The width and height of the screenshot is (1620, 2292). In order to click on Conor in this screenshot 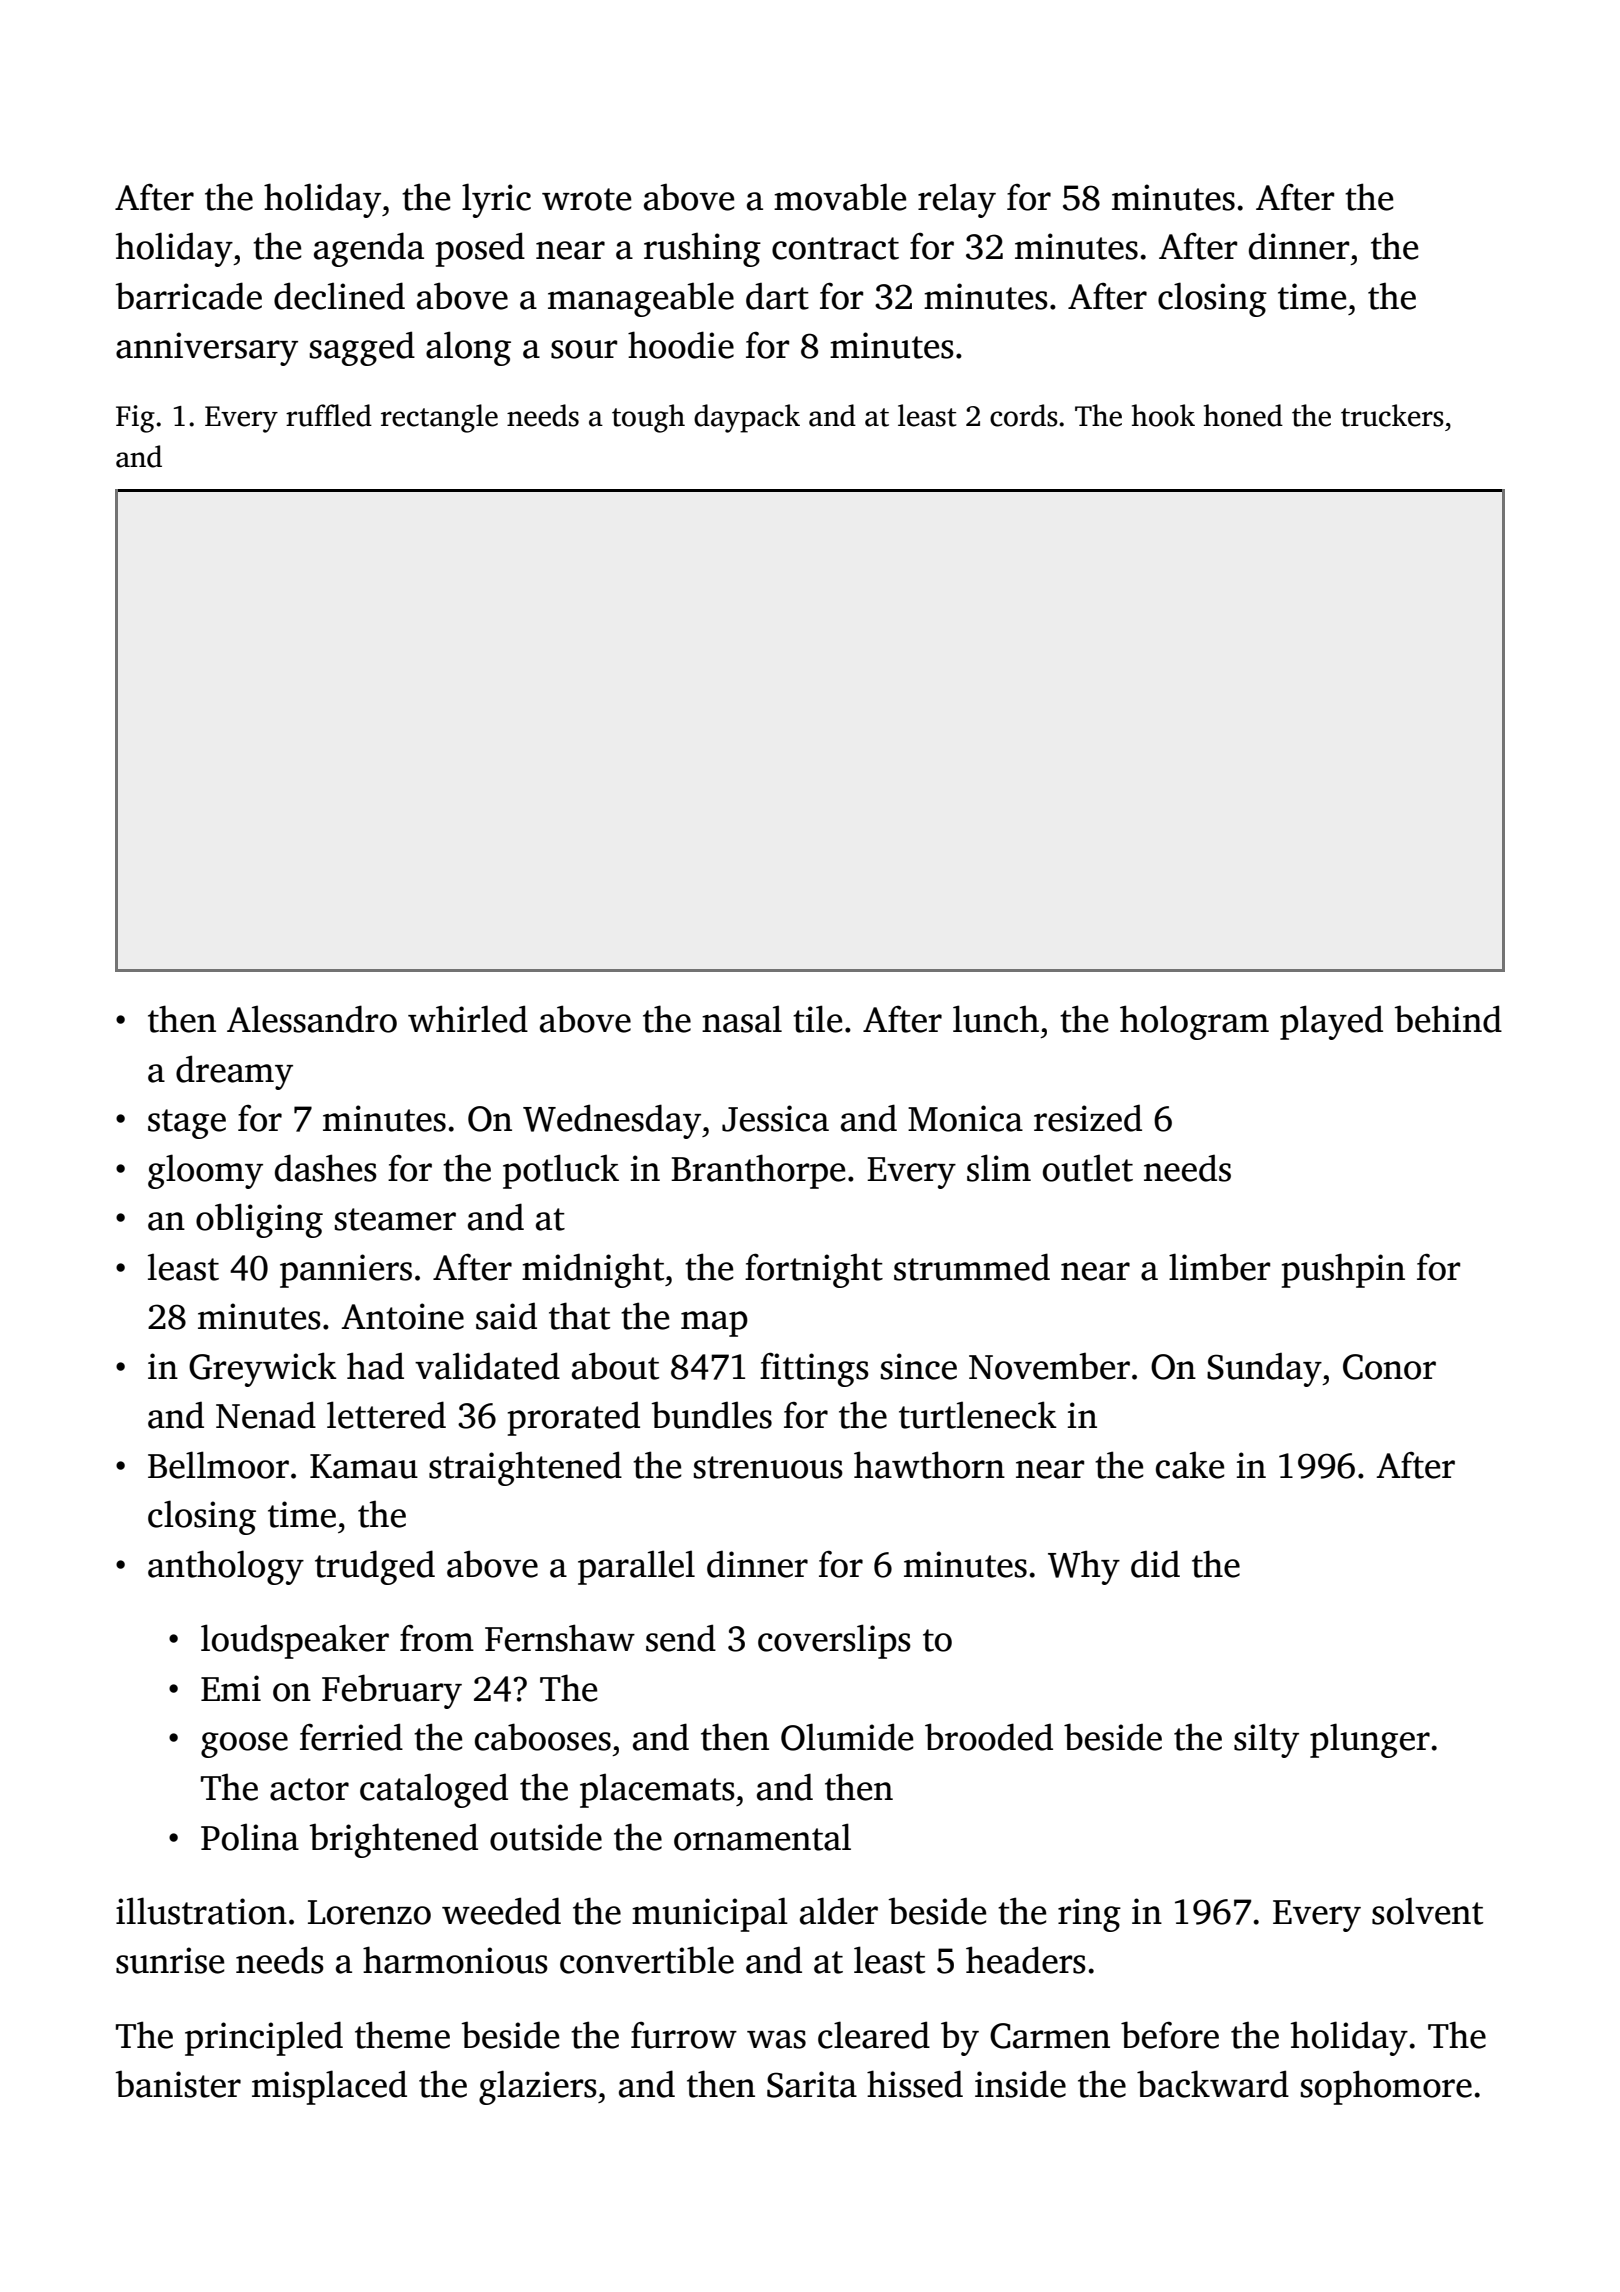, I will do `click(1389, 1367)`.
